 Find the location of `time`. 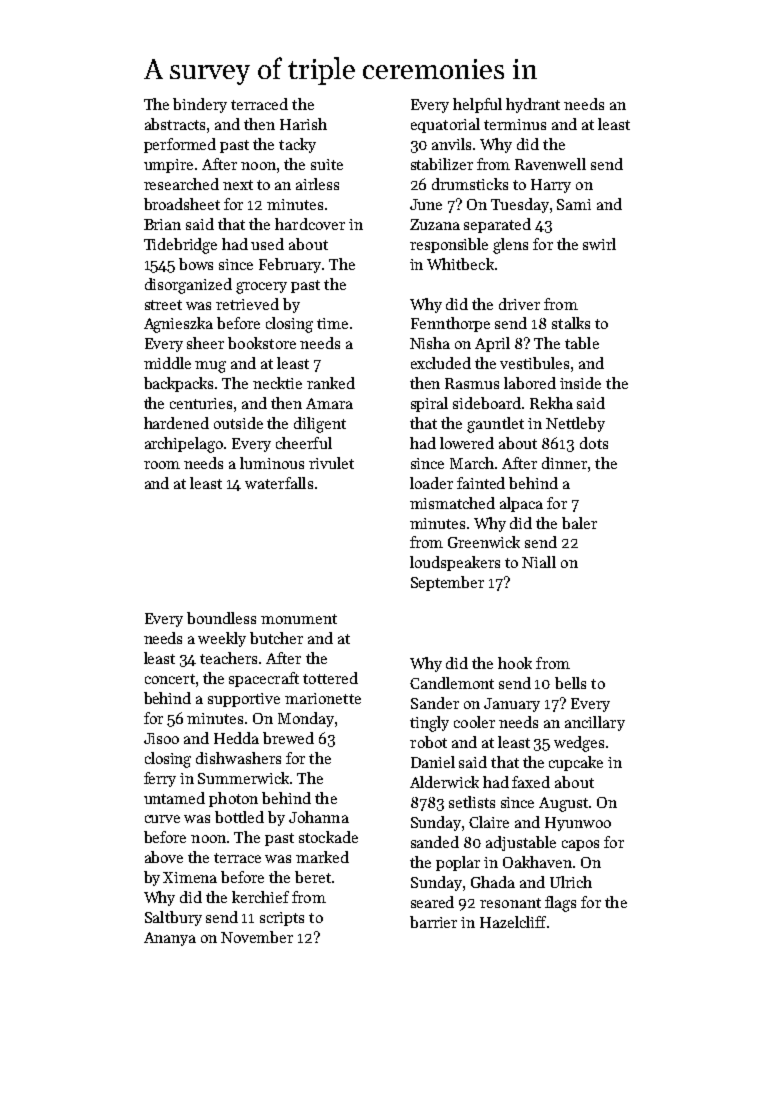

time is located at coordinates (332, 323).
